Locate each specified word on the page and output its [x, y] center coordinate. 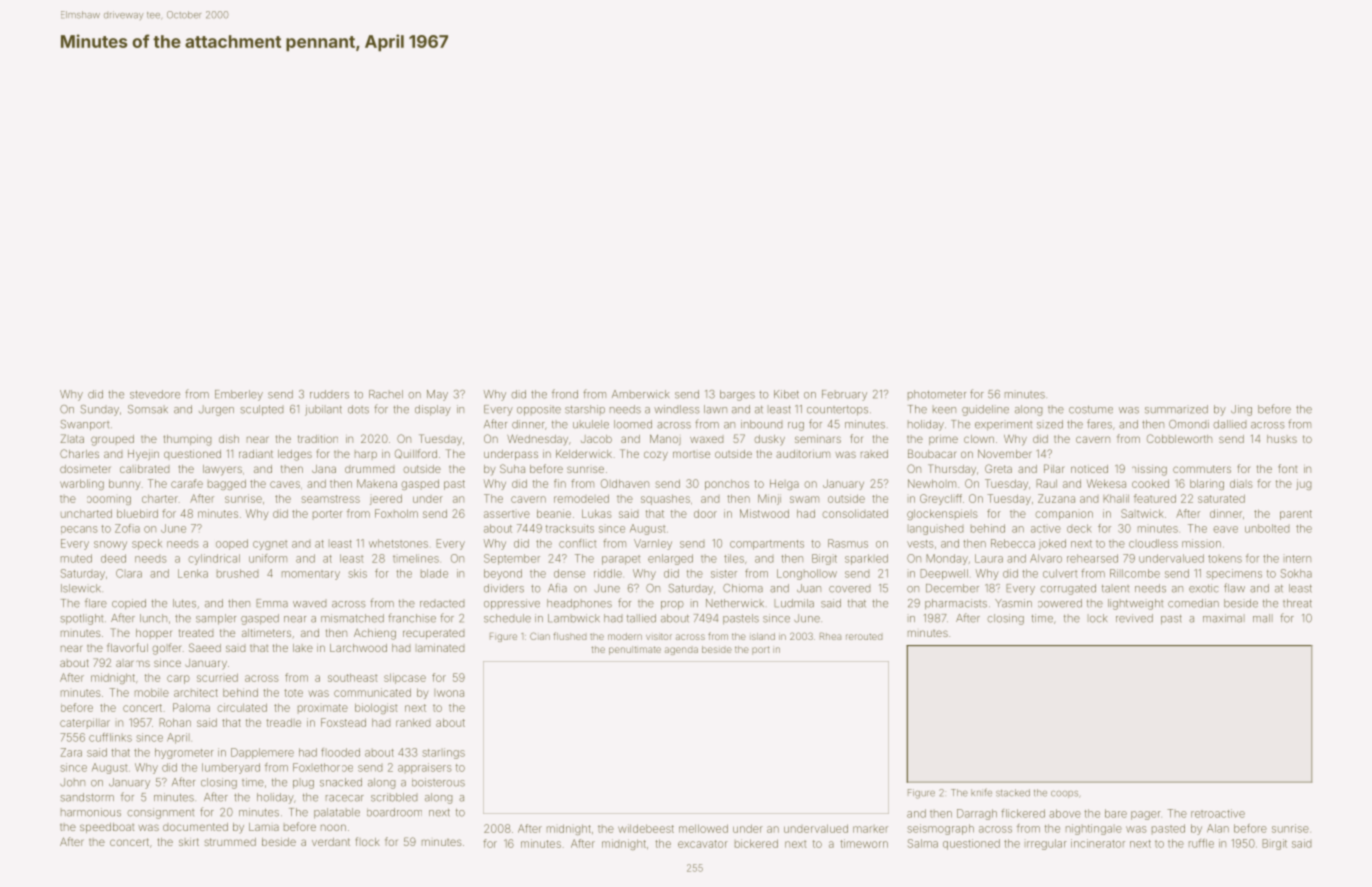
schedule [507, 618]
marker [870, 829]
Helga [784, 484]
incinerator [1098, 843]
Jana [324, 469]
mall [1263, 618]
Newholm [932, 483]
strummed [230, 842]
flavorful [127, 647]
